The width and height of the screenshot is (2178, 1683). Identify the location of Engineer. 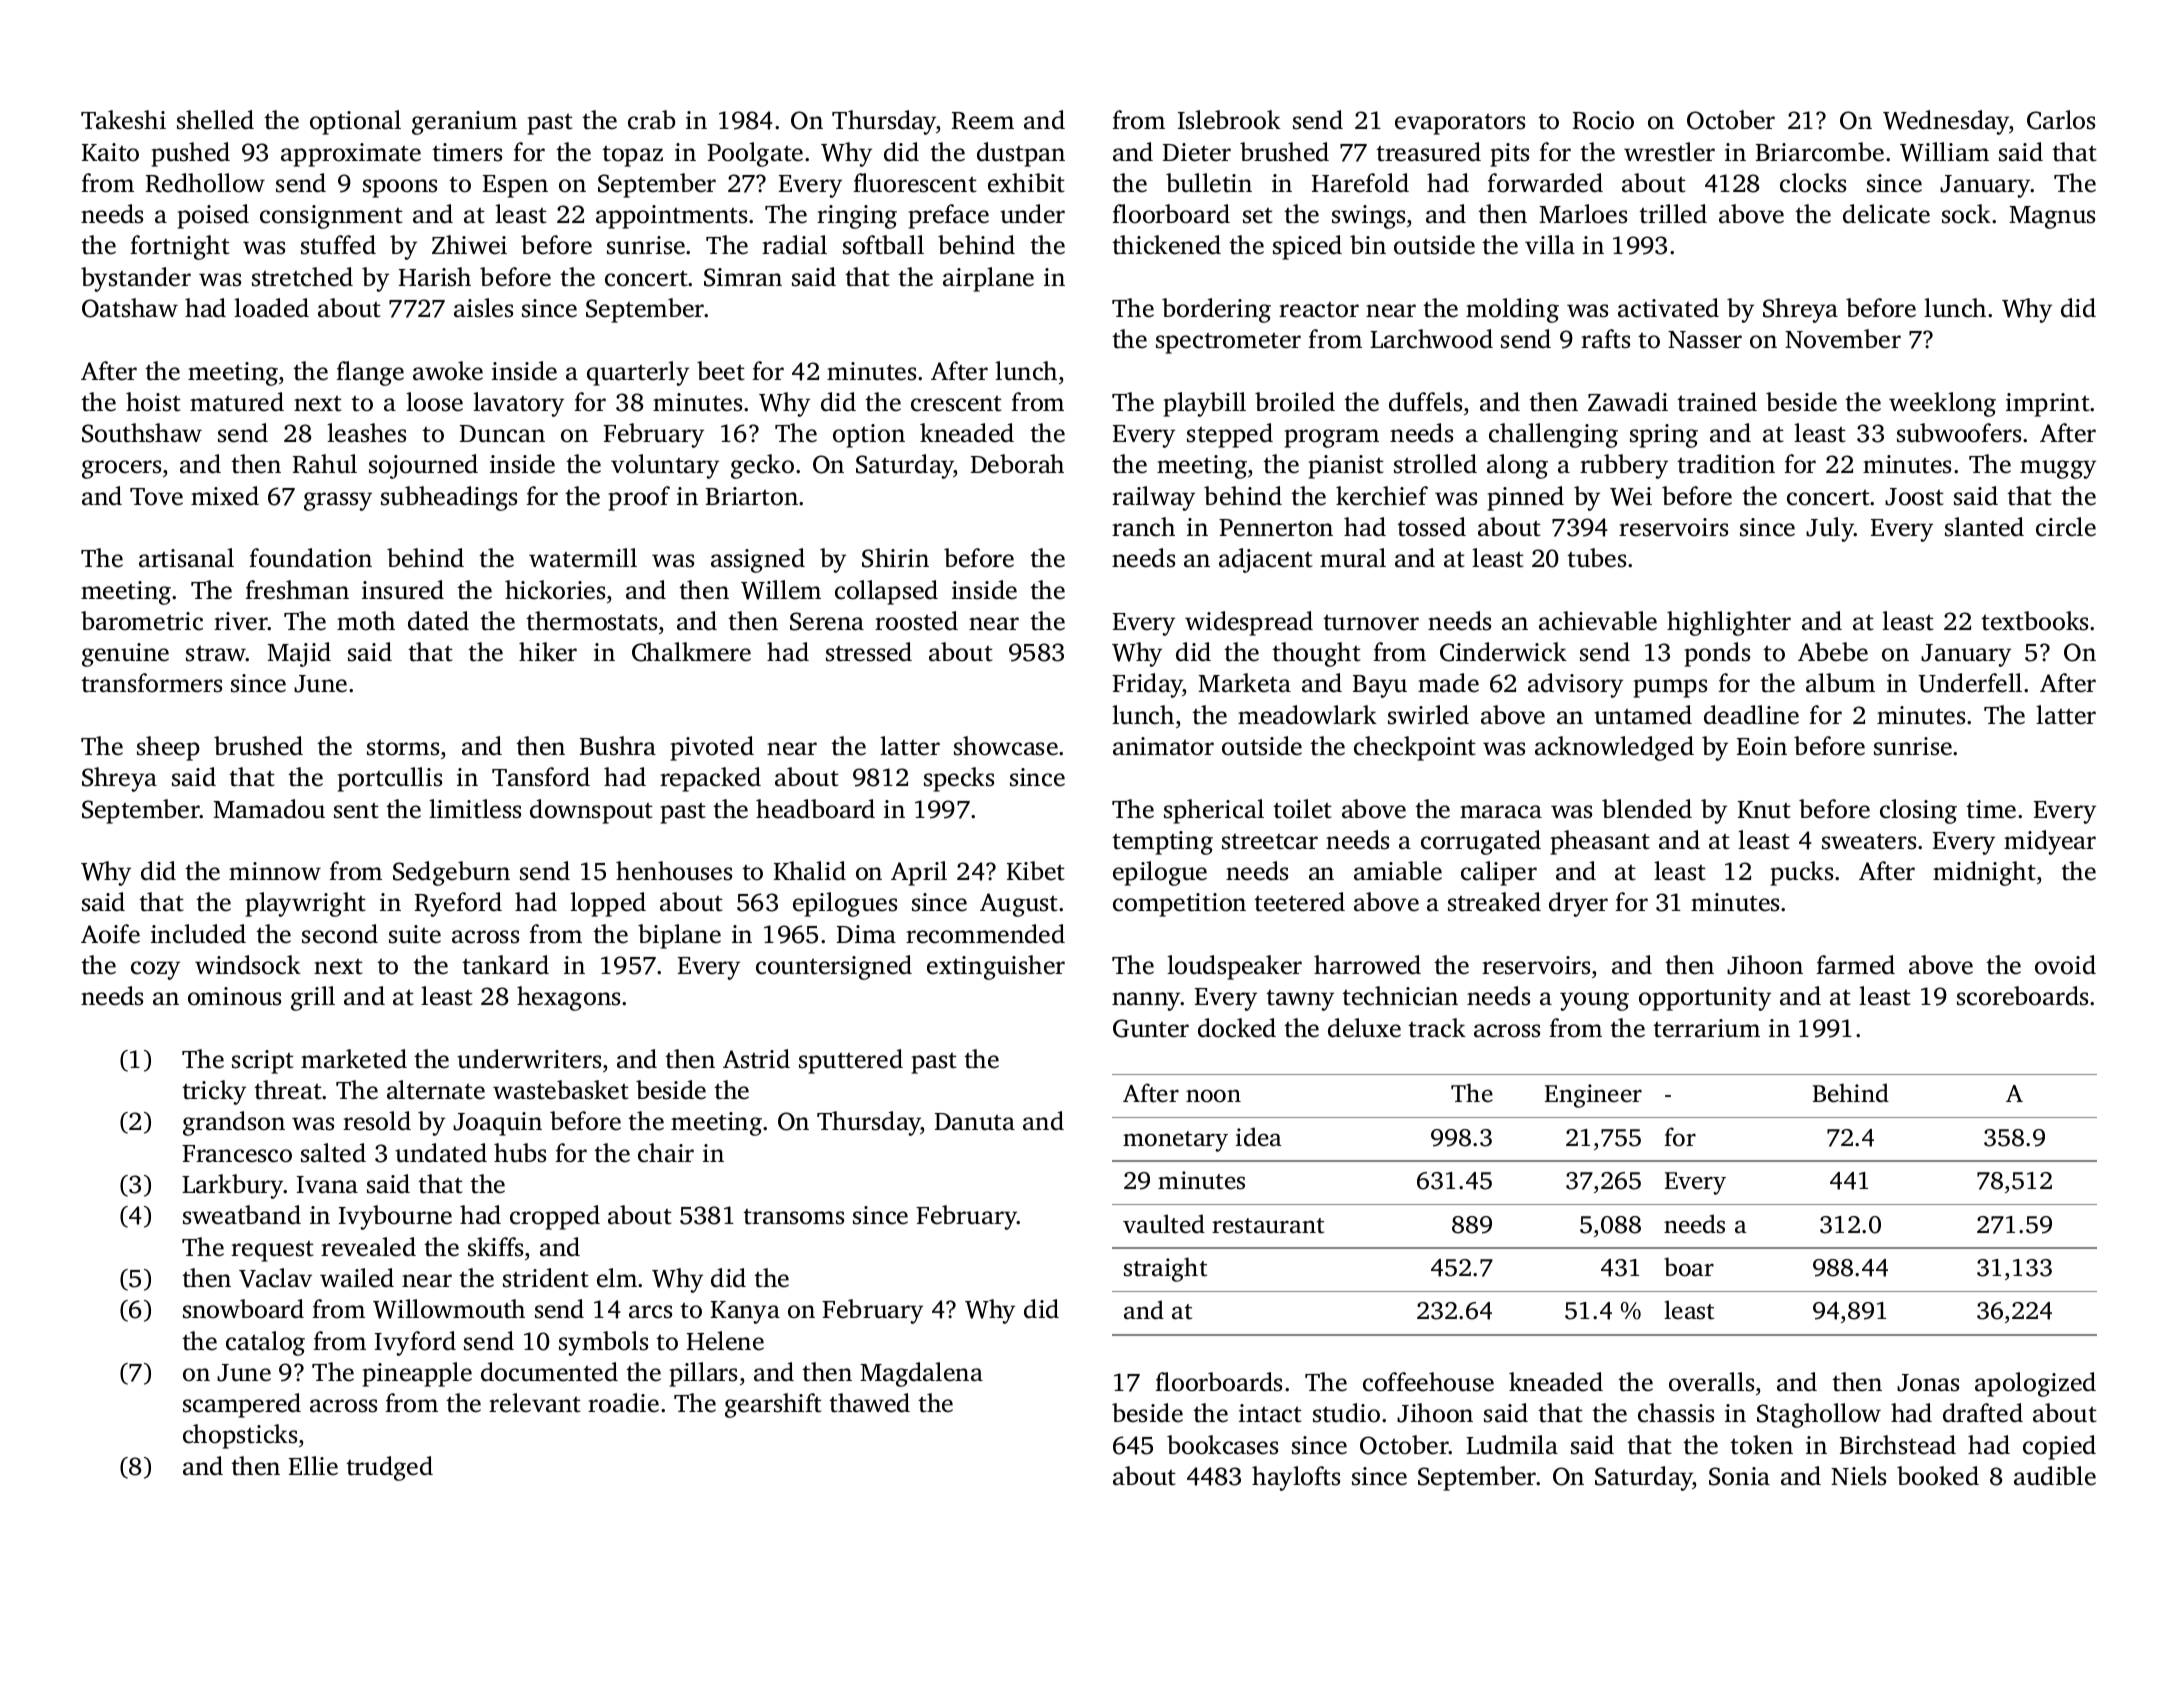
(1593, 1096).
